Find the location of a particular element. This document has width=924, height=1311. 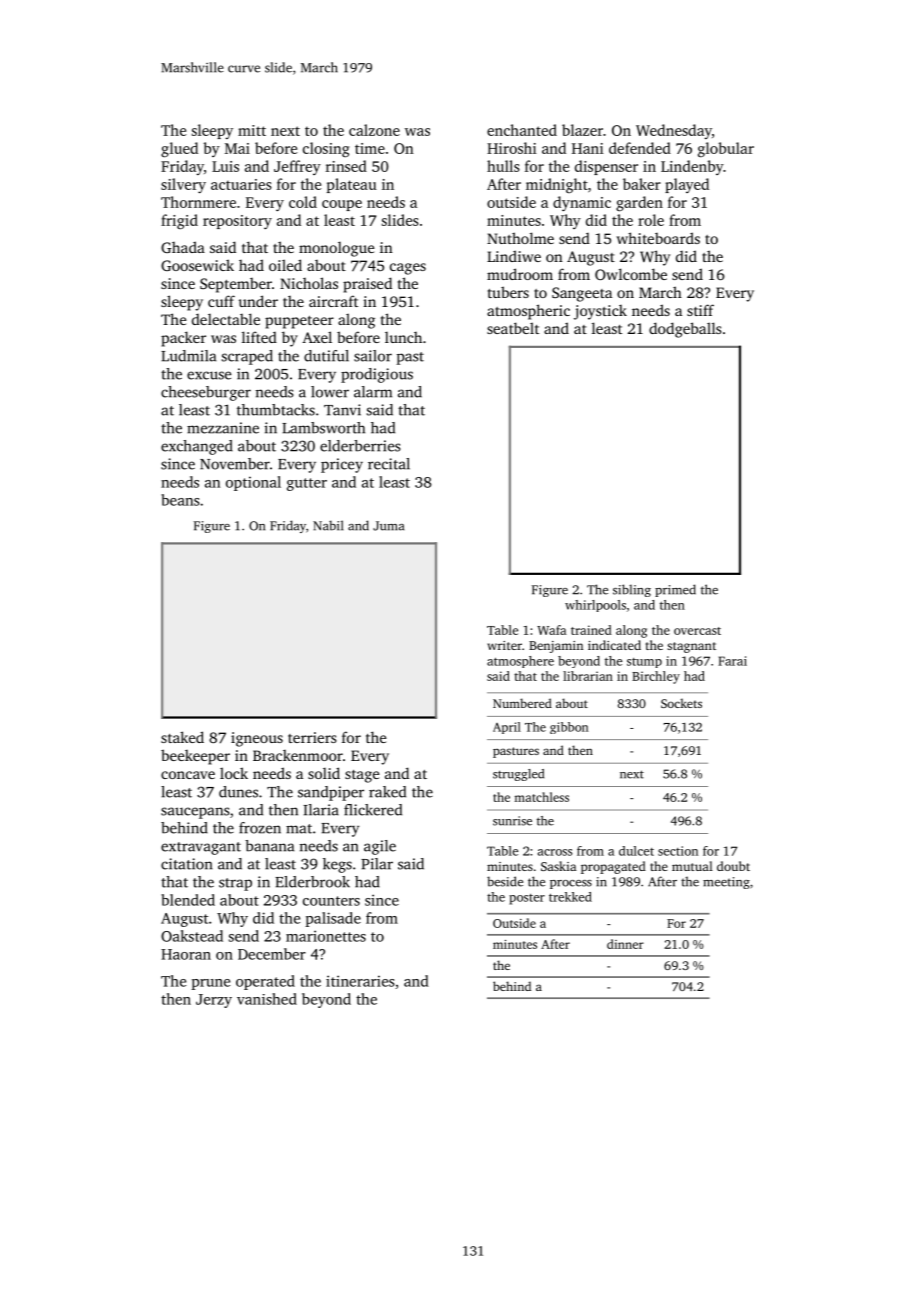

citation is located at coordinates (187, 864).
